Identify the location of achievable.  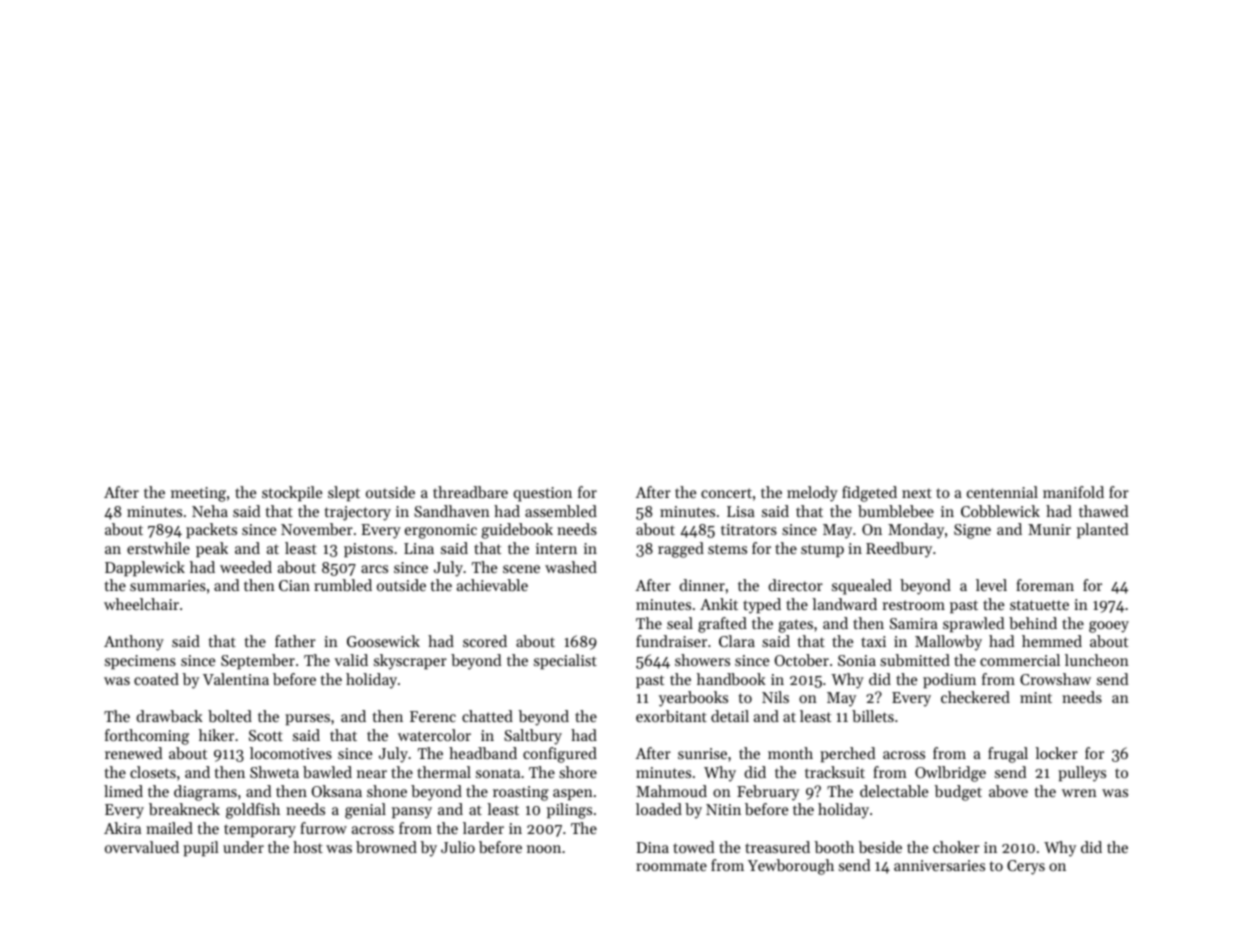
(492, 585).
